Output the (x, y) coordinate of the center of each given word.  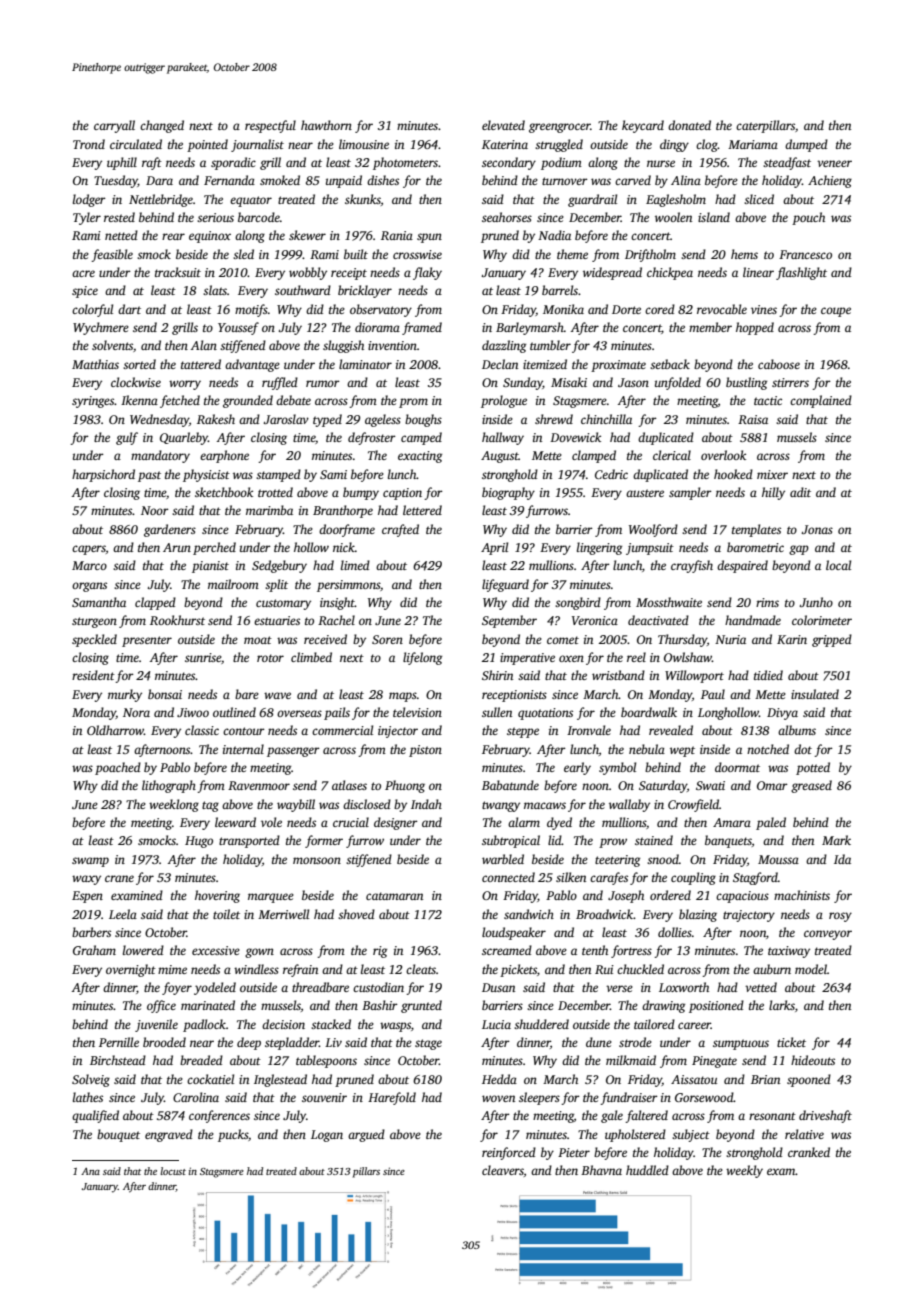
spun (429, 238)
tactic (768, 400)
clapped (155, 603)
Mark (836, 840)
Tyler (87, 218)
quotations (545, 714)
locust (173, 1171)
